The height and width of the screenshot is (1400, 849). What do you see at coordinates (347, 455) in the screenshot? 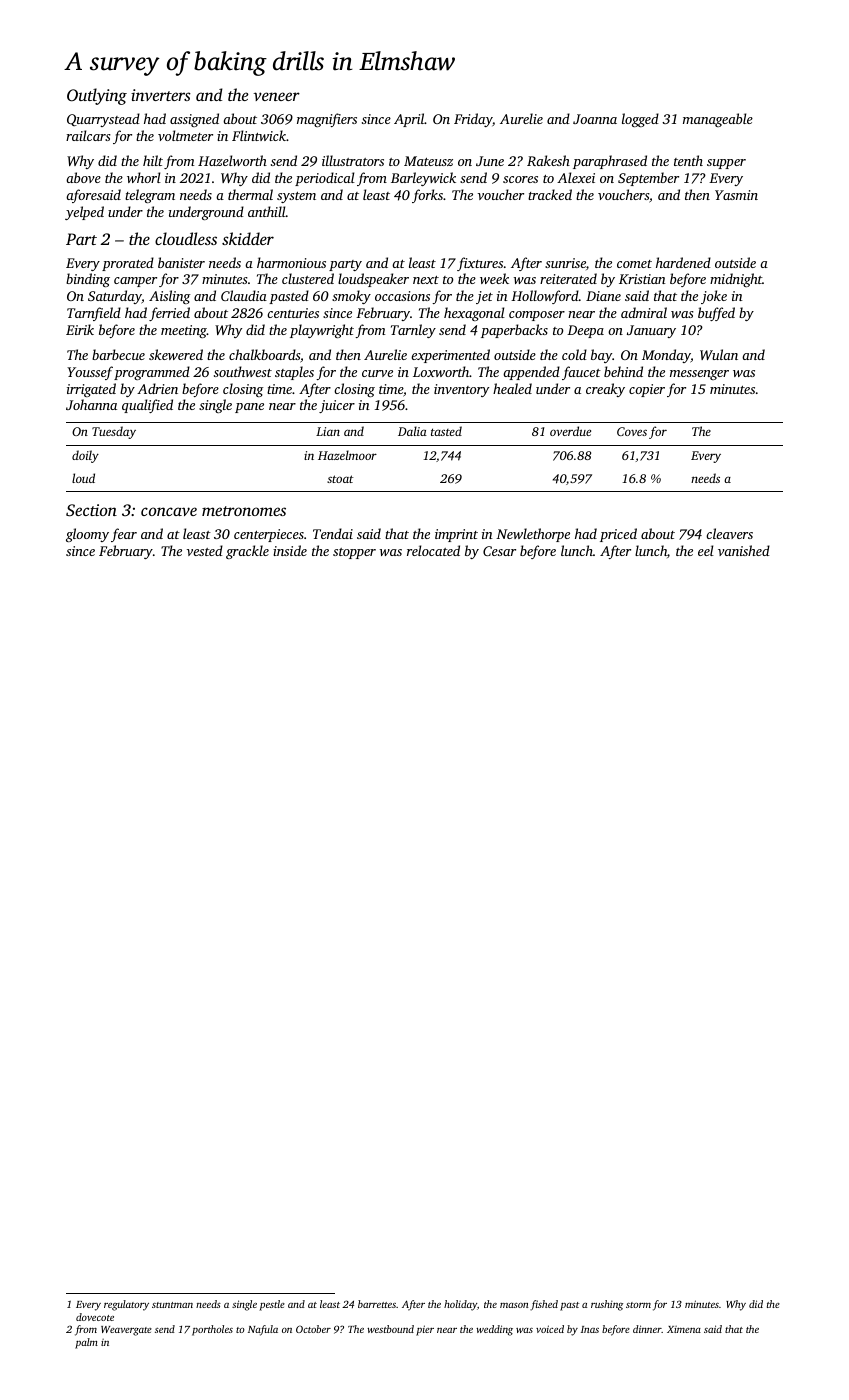
I see `Hazelmoor` at bounding box center [347, 455].
